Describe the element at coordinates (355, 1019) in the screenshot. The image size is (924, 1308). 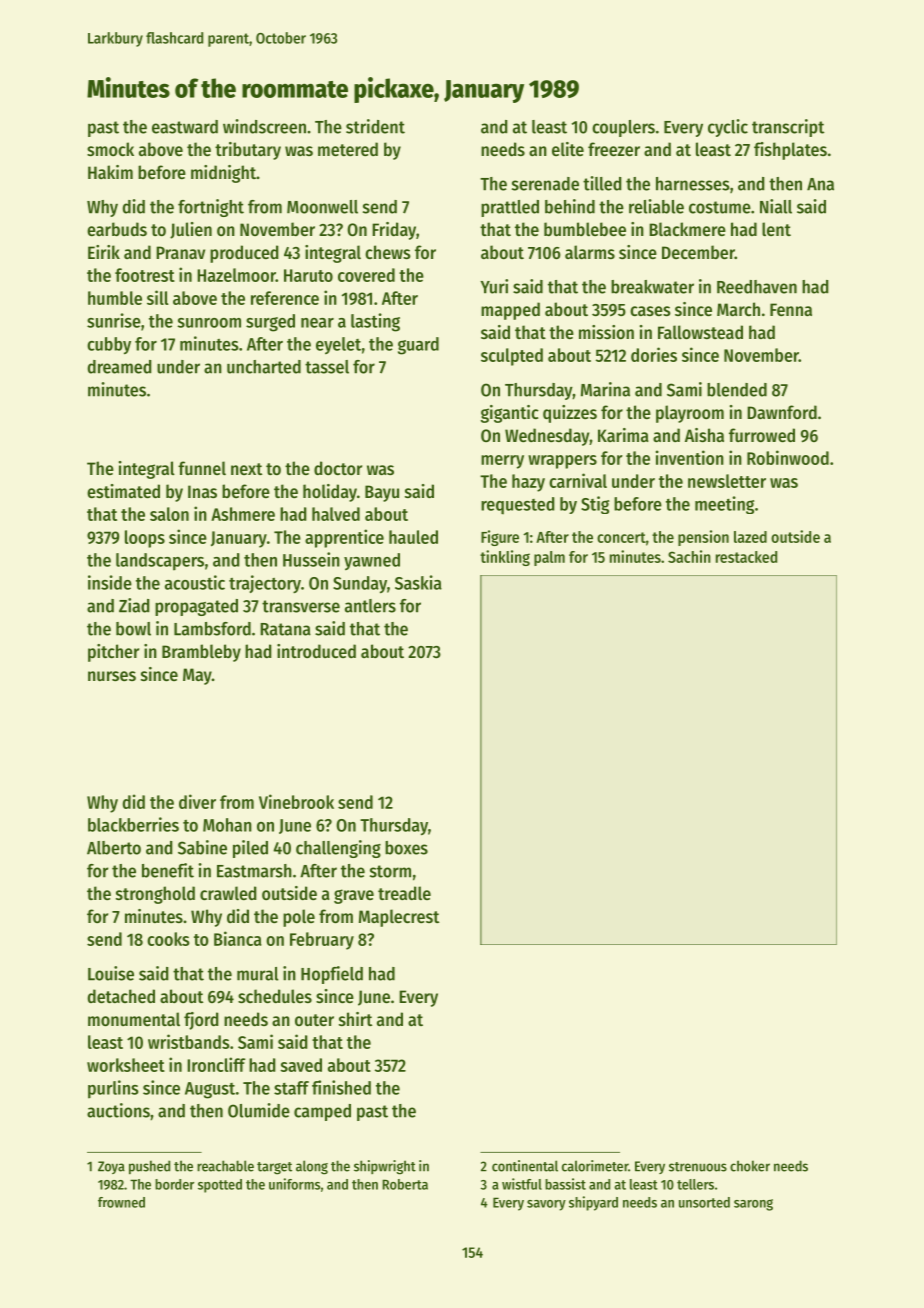
I see `shirt` at that location.
